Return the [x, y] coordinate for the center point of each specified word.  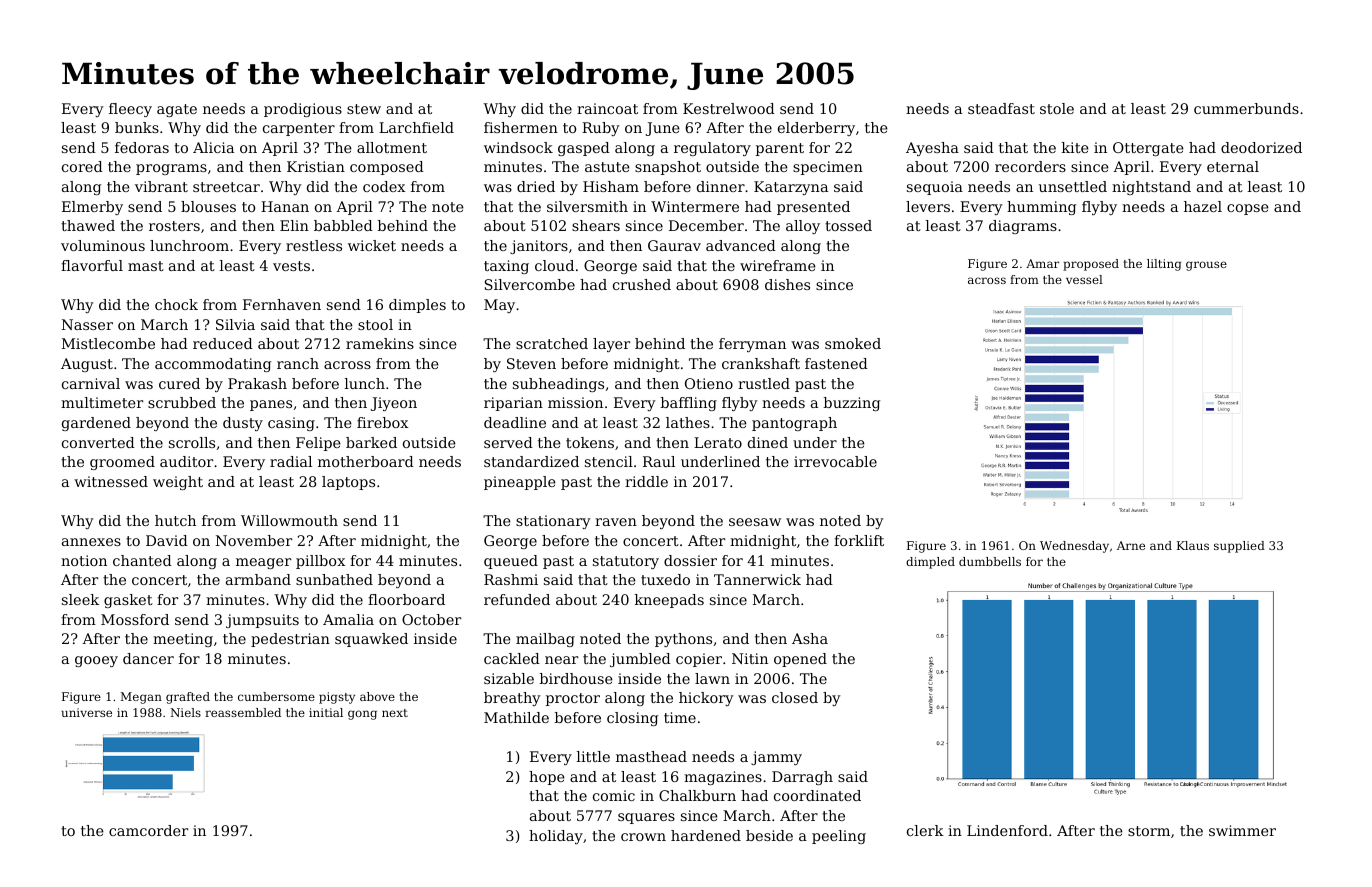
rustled [764, 383]
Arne [1131, 545]
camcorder [148, 830]
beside [769, 835]
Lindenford [1007, 830]
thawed [88, 225]
